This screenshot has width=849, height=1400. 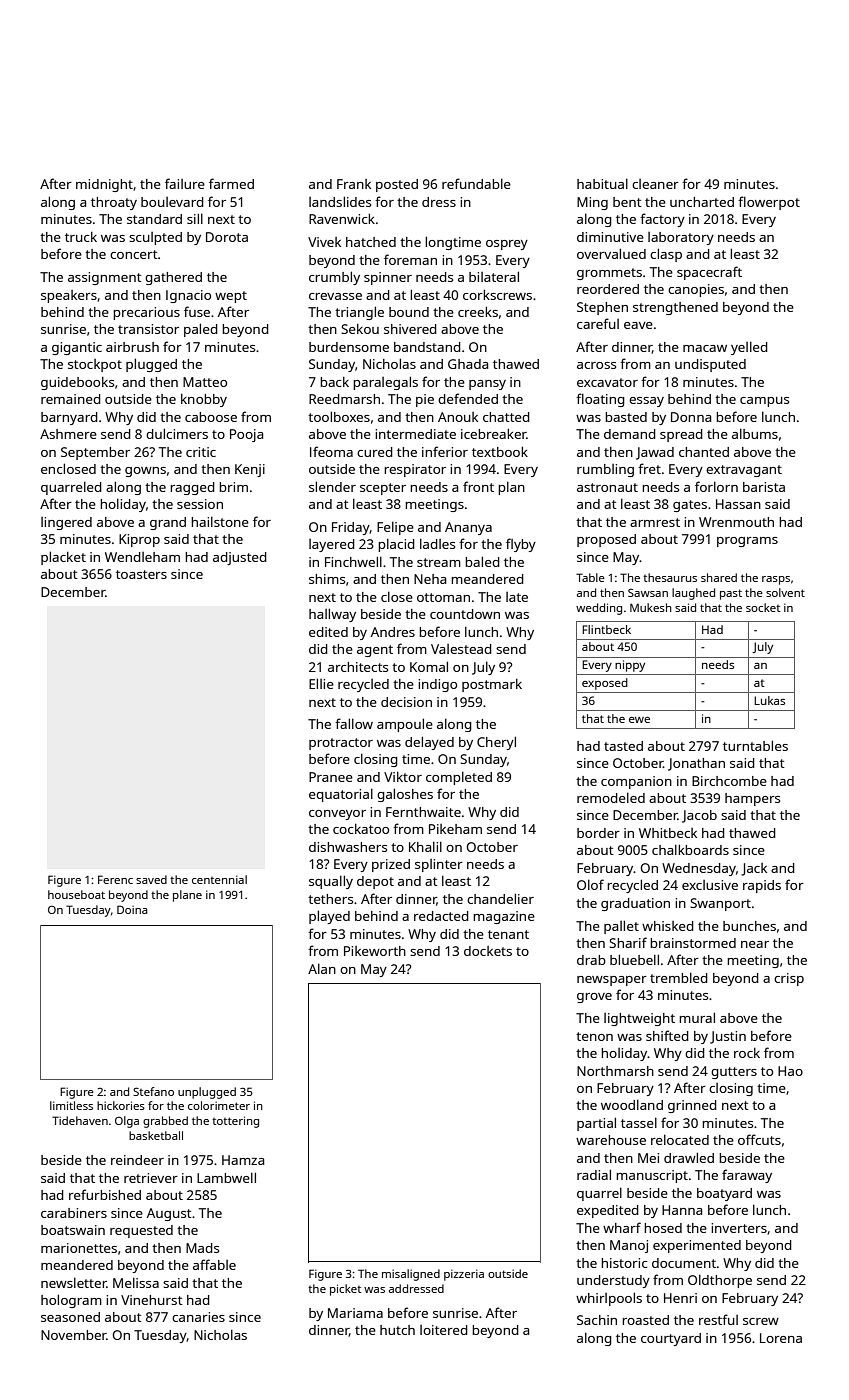 I want to click on placket, so click(x=63, y=558).
